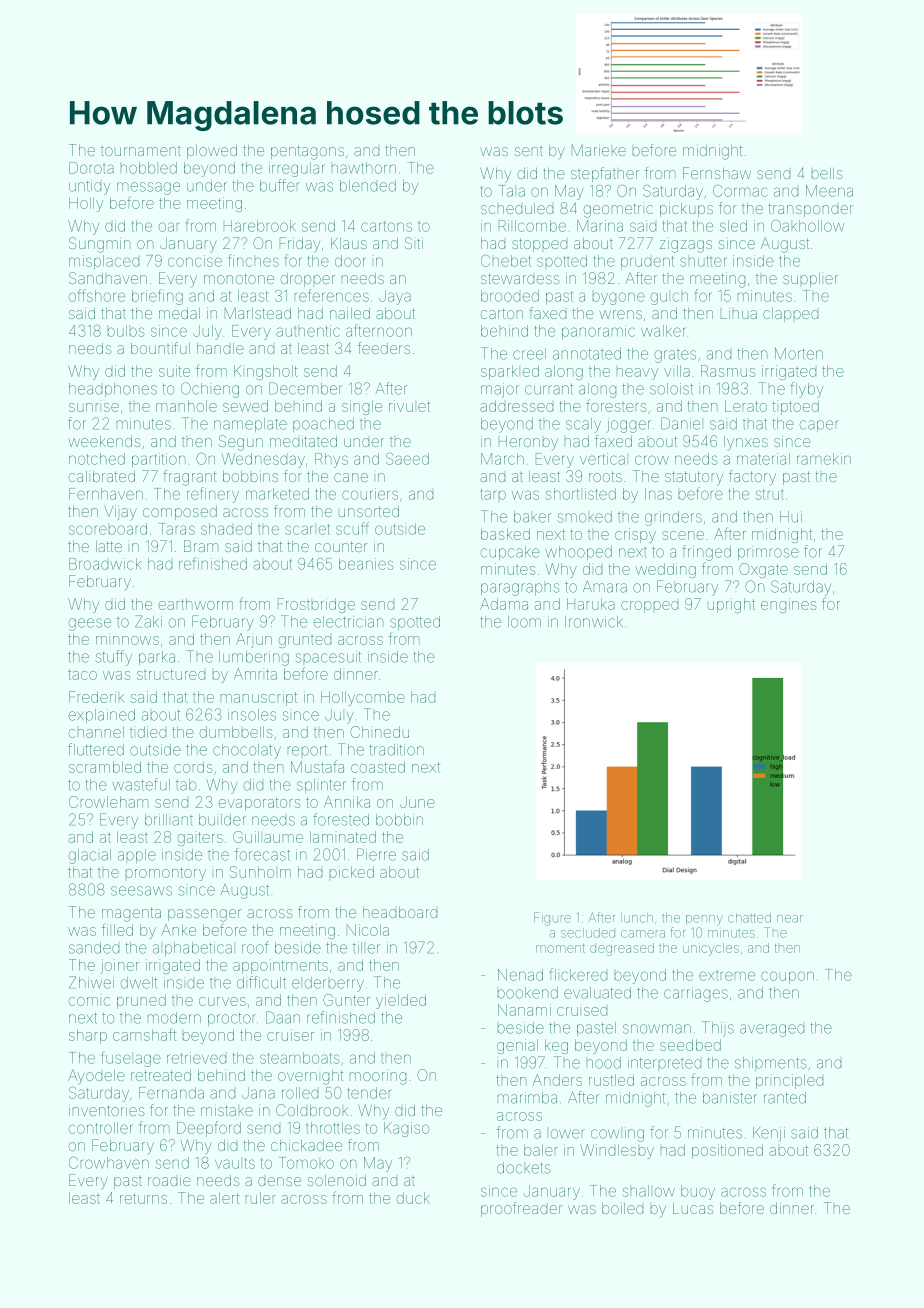 The width and height of the screenshot is (924, 1308). I want to click on lunch, so click(637, 918).
